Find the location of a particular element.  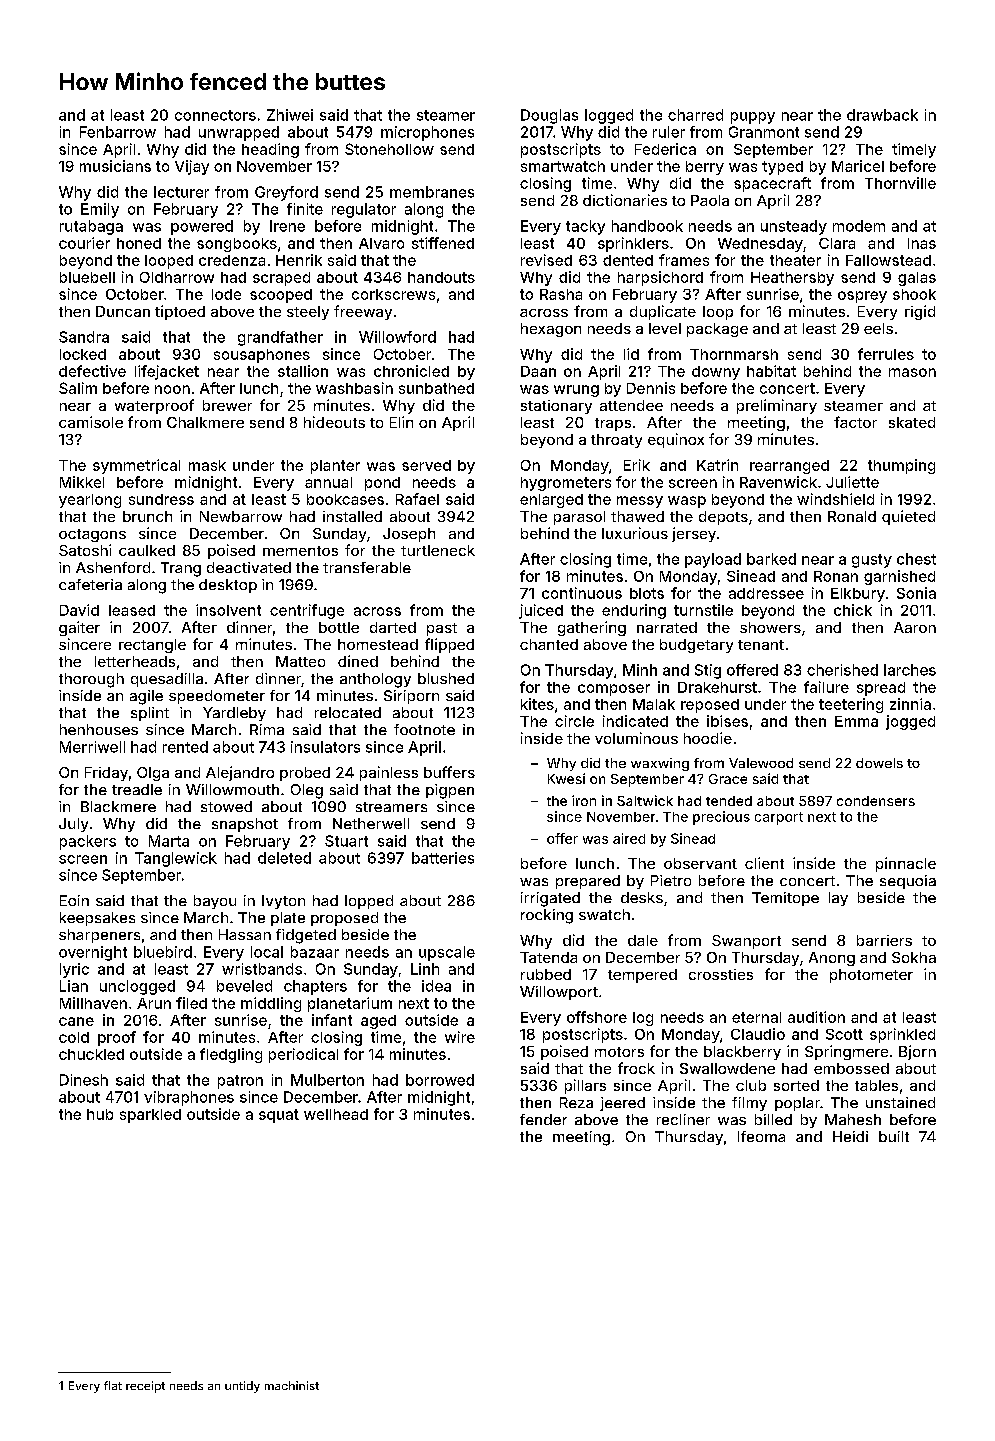

untidy is located at coordinates (242, 1387).
